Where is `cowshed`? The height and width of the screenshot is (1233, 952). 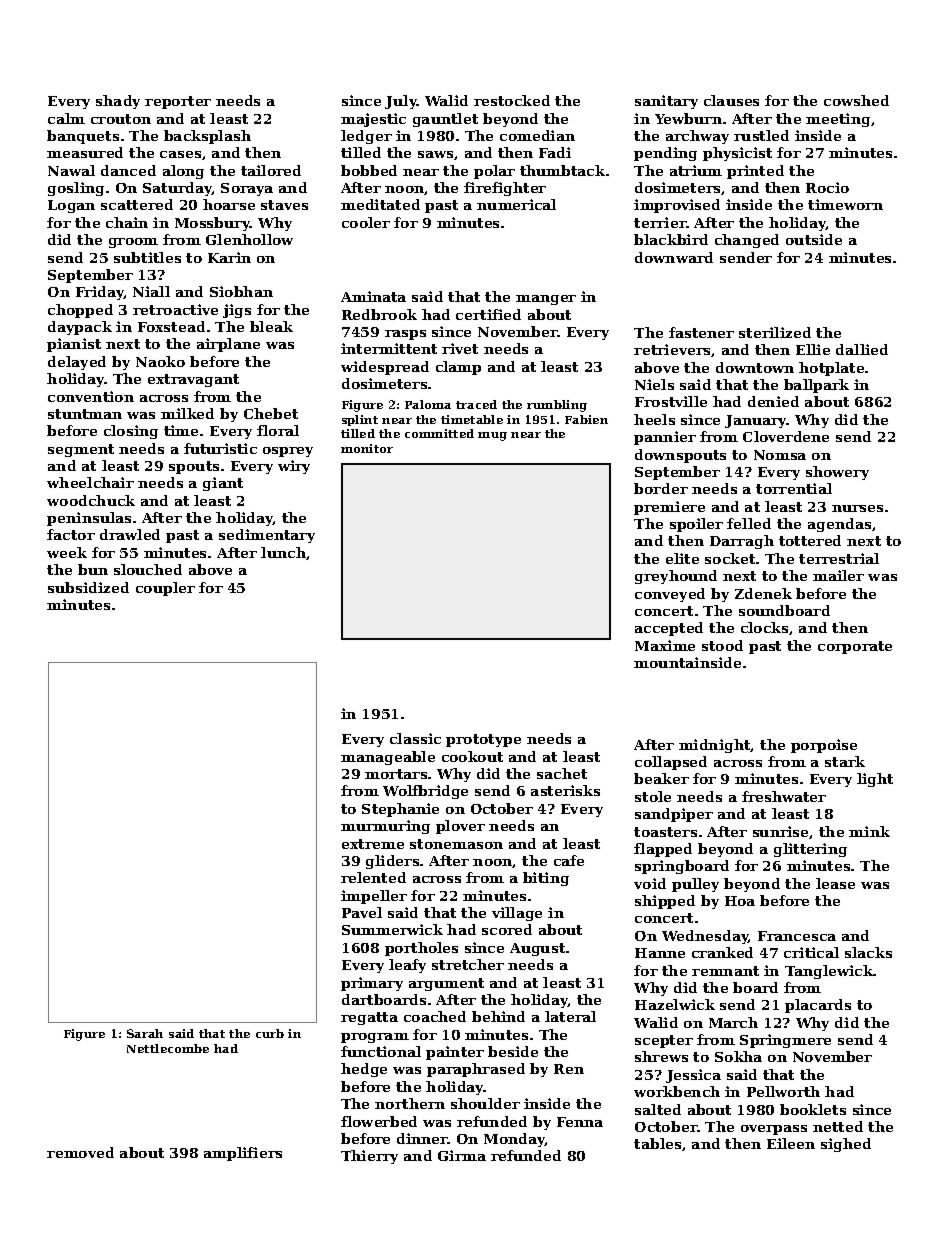
cowshed is located at coordinates (856, 100).
